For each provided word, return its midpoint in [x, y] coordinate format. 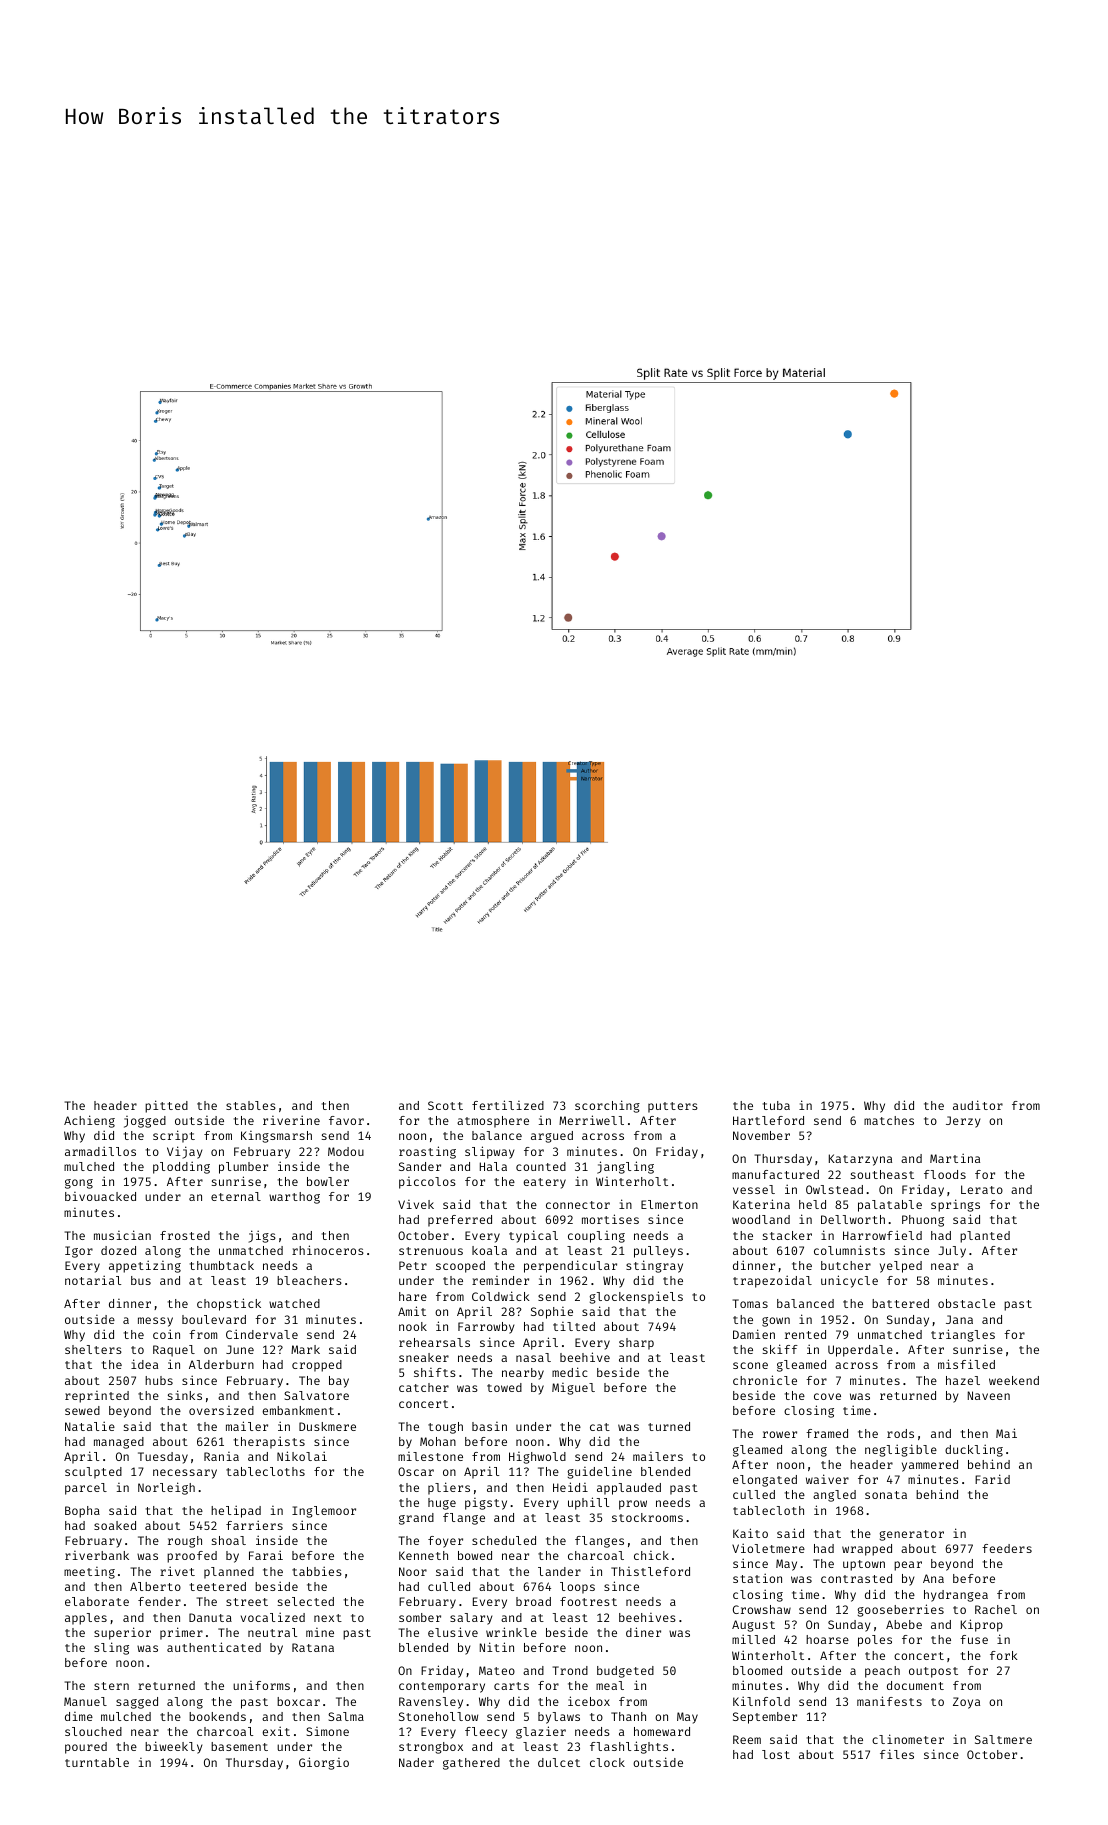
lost [776, 1754]
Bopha [82, 1512]
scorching [607, 1106]
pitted [166, 1106]
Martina [955, 1158]
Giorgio [324, 1763]
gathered [471, 1764]
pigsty [486, 1504]
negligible [901, 1450]
